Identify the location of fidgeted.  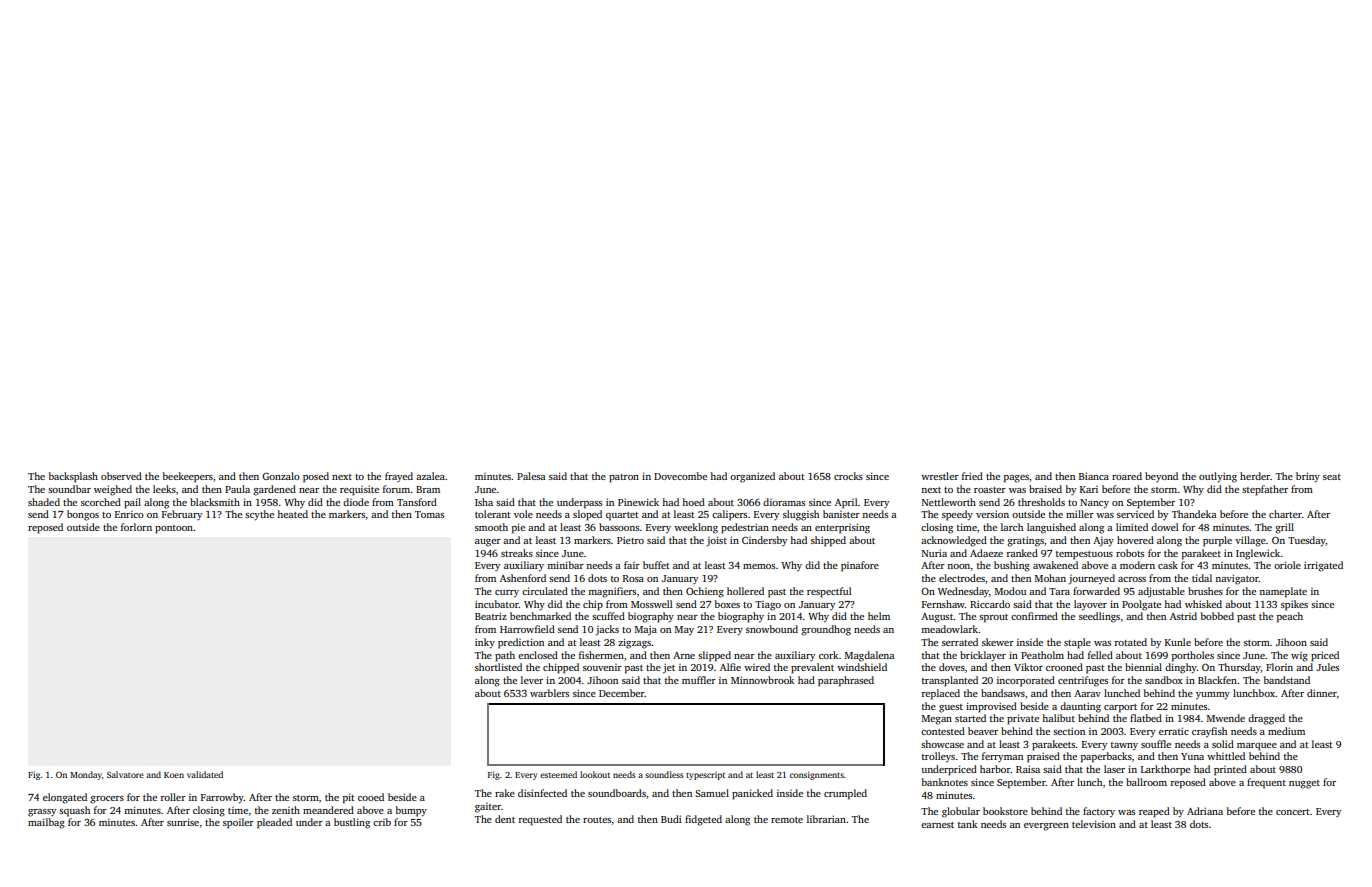
(703, 820).
